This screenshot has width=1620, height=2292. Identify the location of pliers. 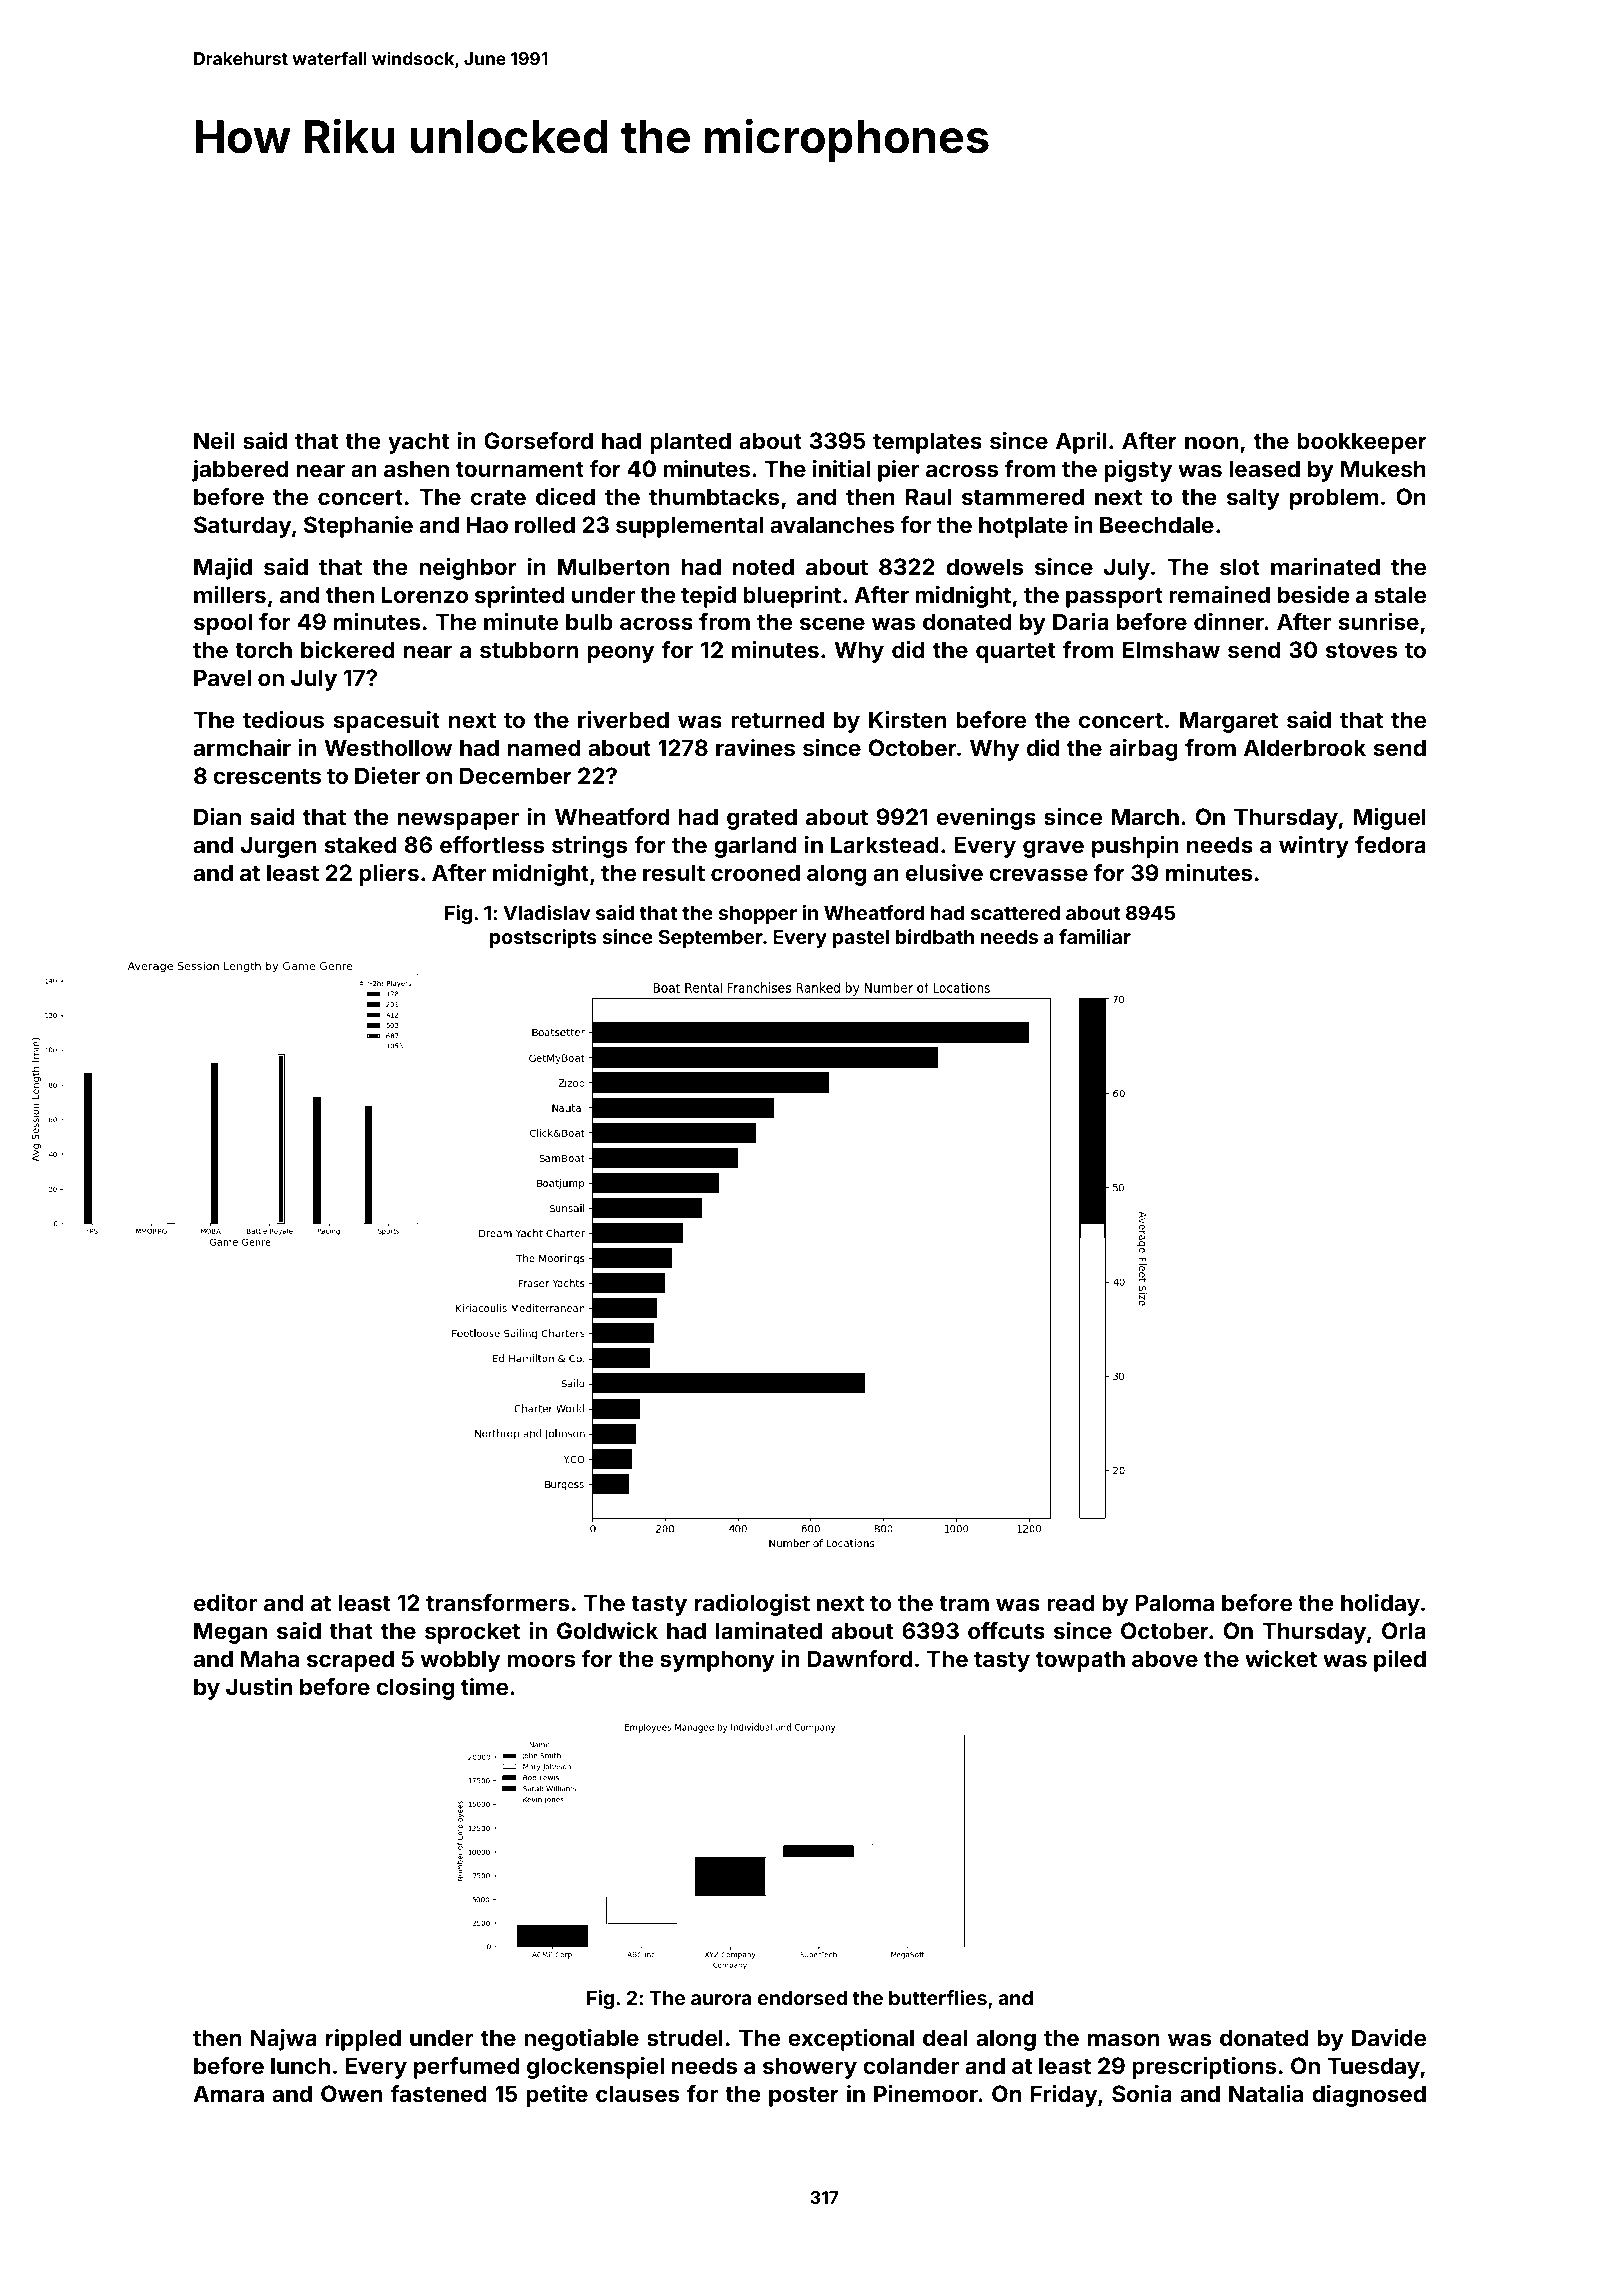
(389, 875).
